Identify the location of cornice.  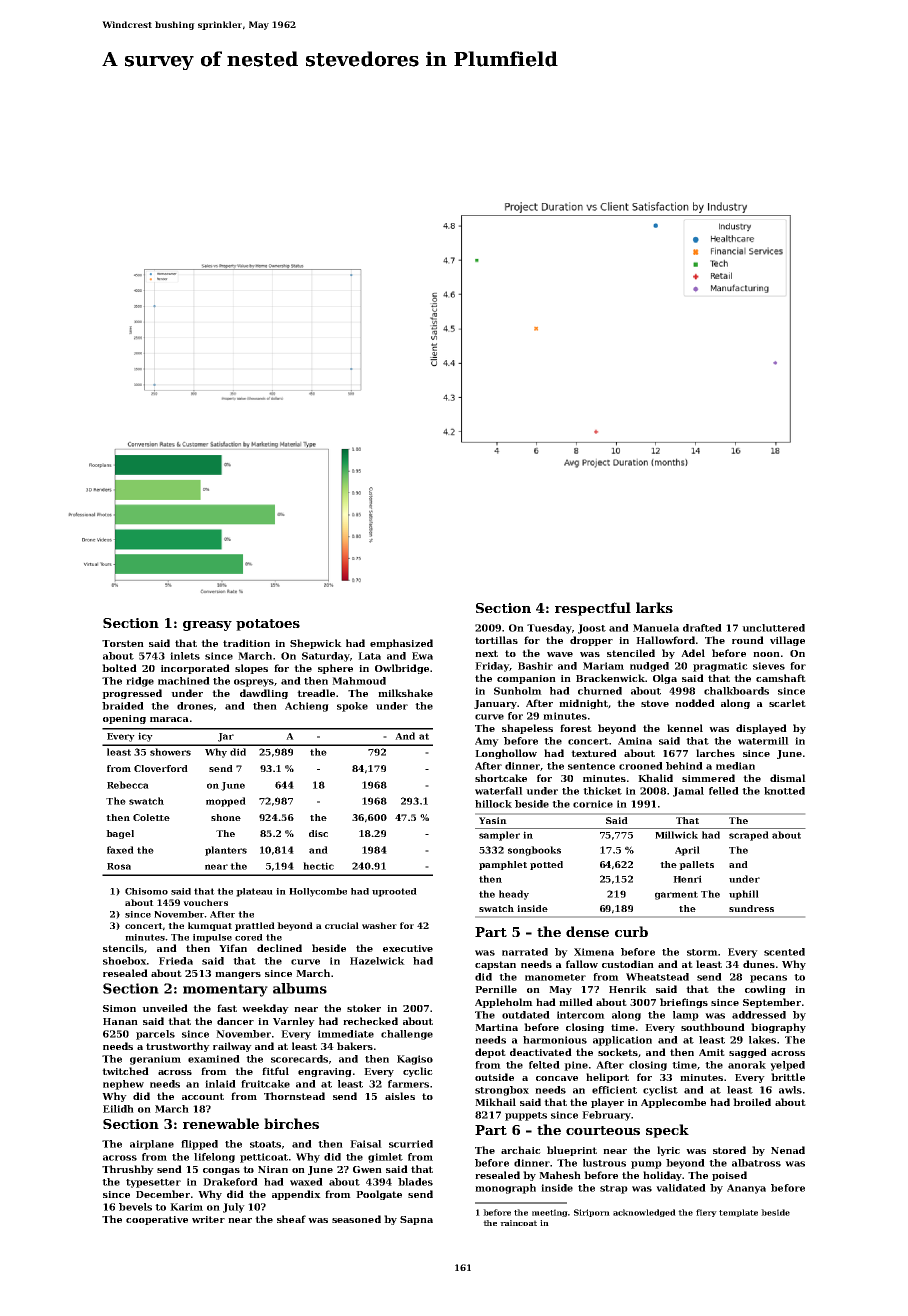
(593, 804).
